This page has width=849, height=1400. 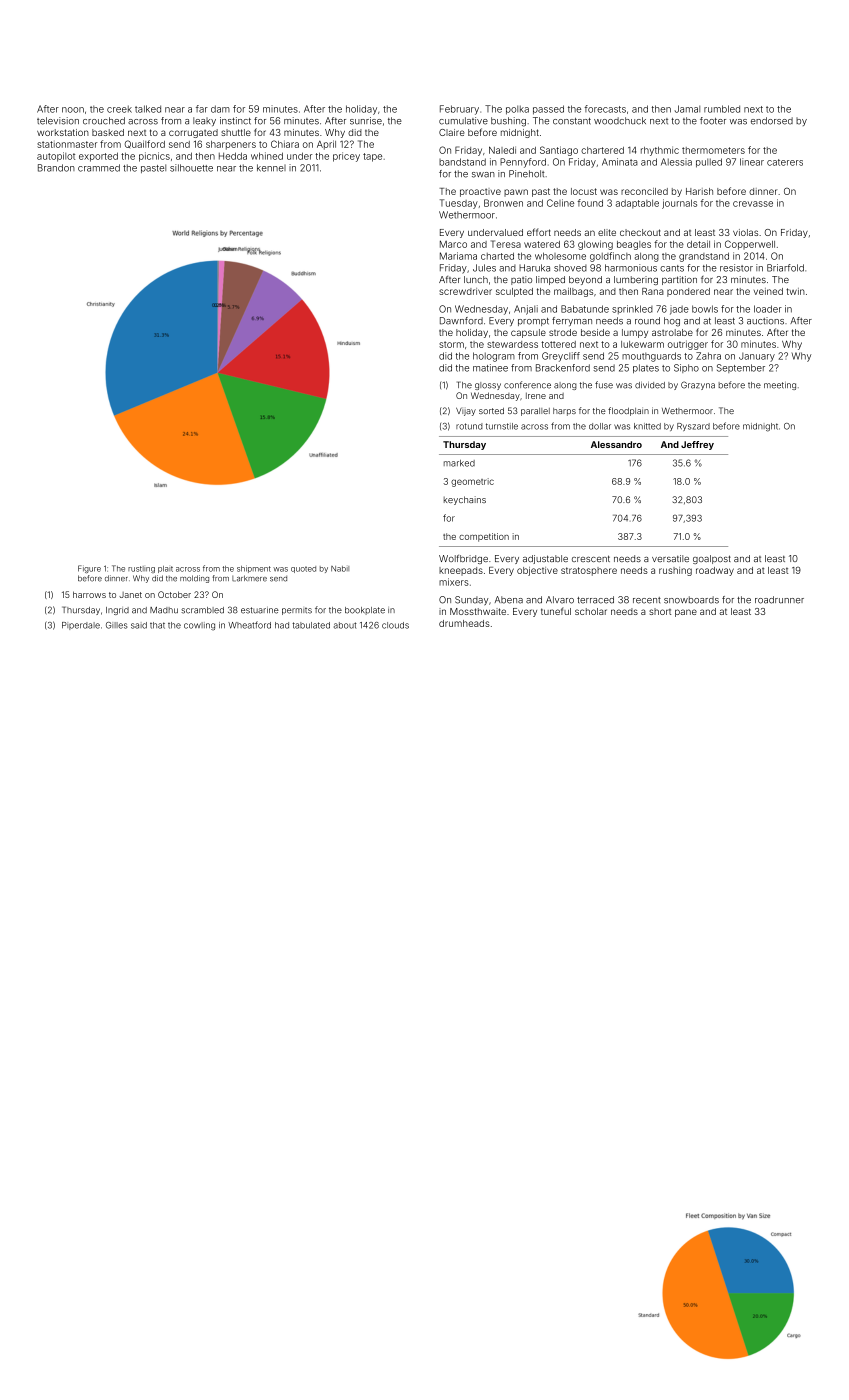 What do you see at coordinates (466, 412) in the page?
I see `Vijay` at bounding box center [466, 412].
